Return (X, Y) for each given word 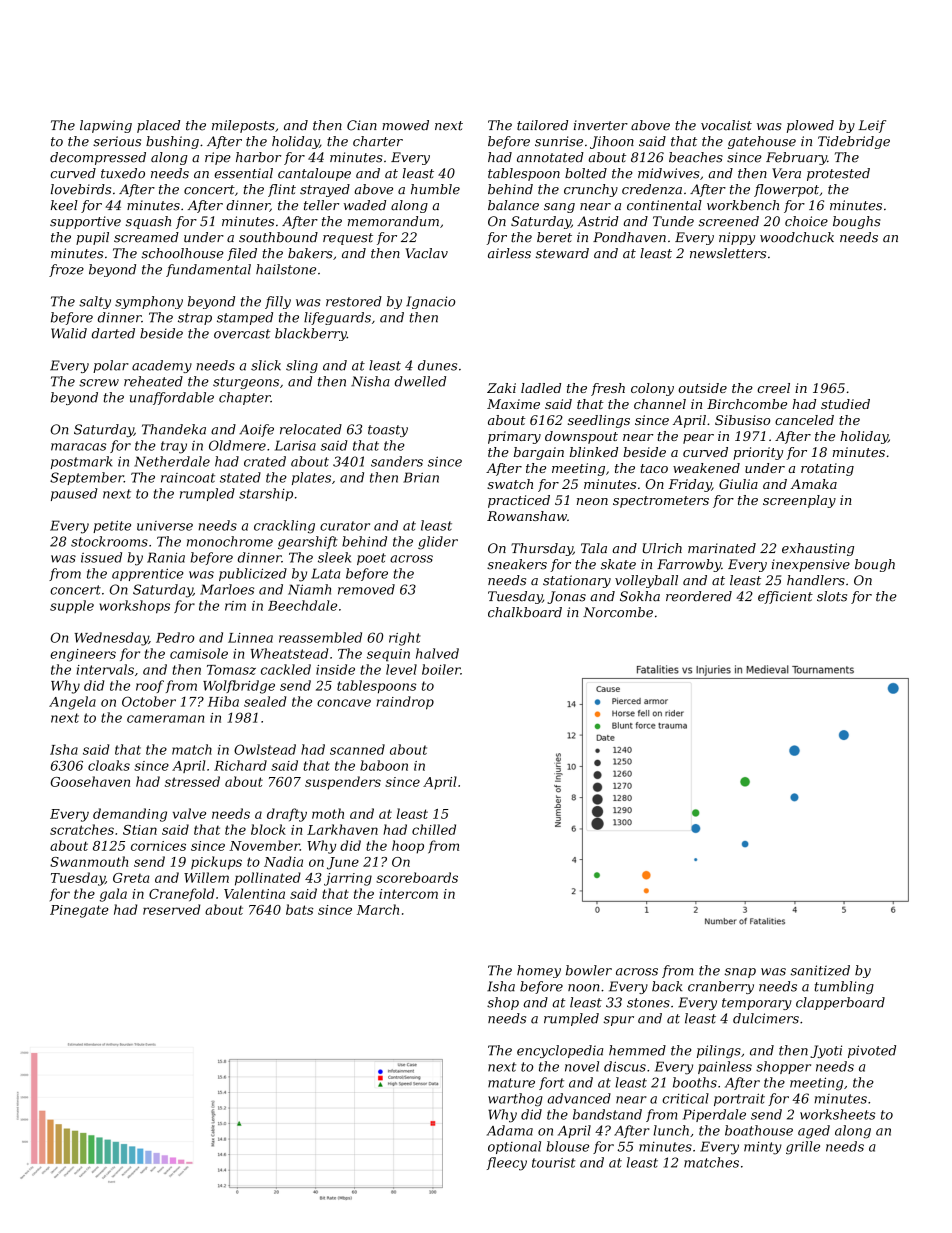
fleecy (507, 1164)
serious (117, 141)
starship (266, 494)
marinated (722, 548)
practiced (519, 501)
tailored (542, 125)
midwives (669, 173)
